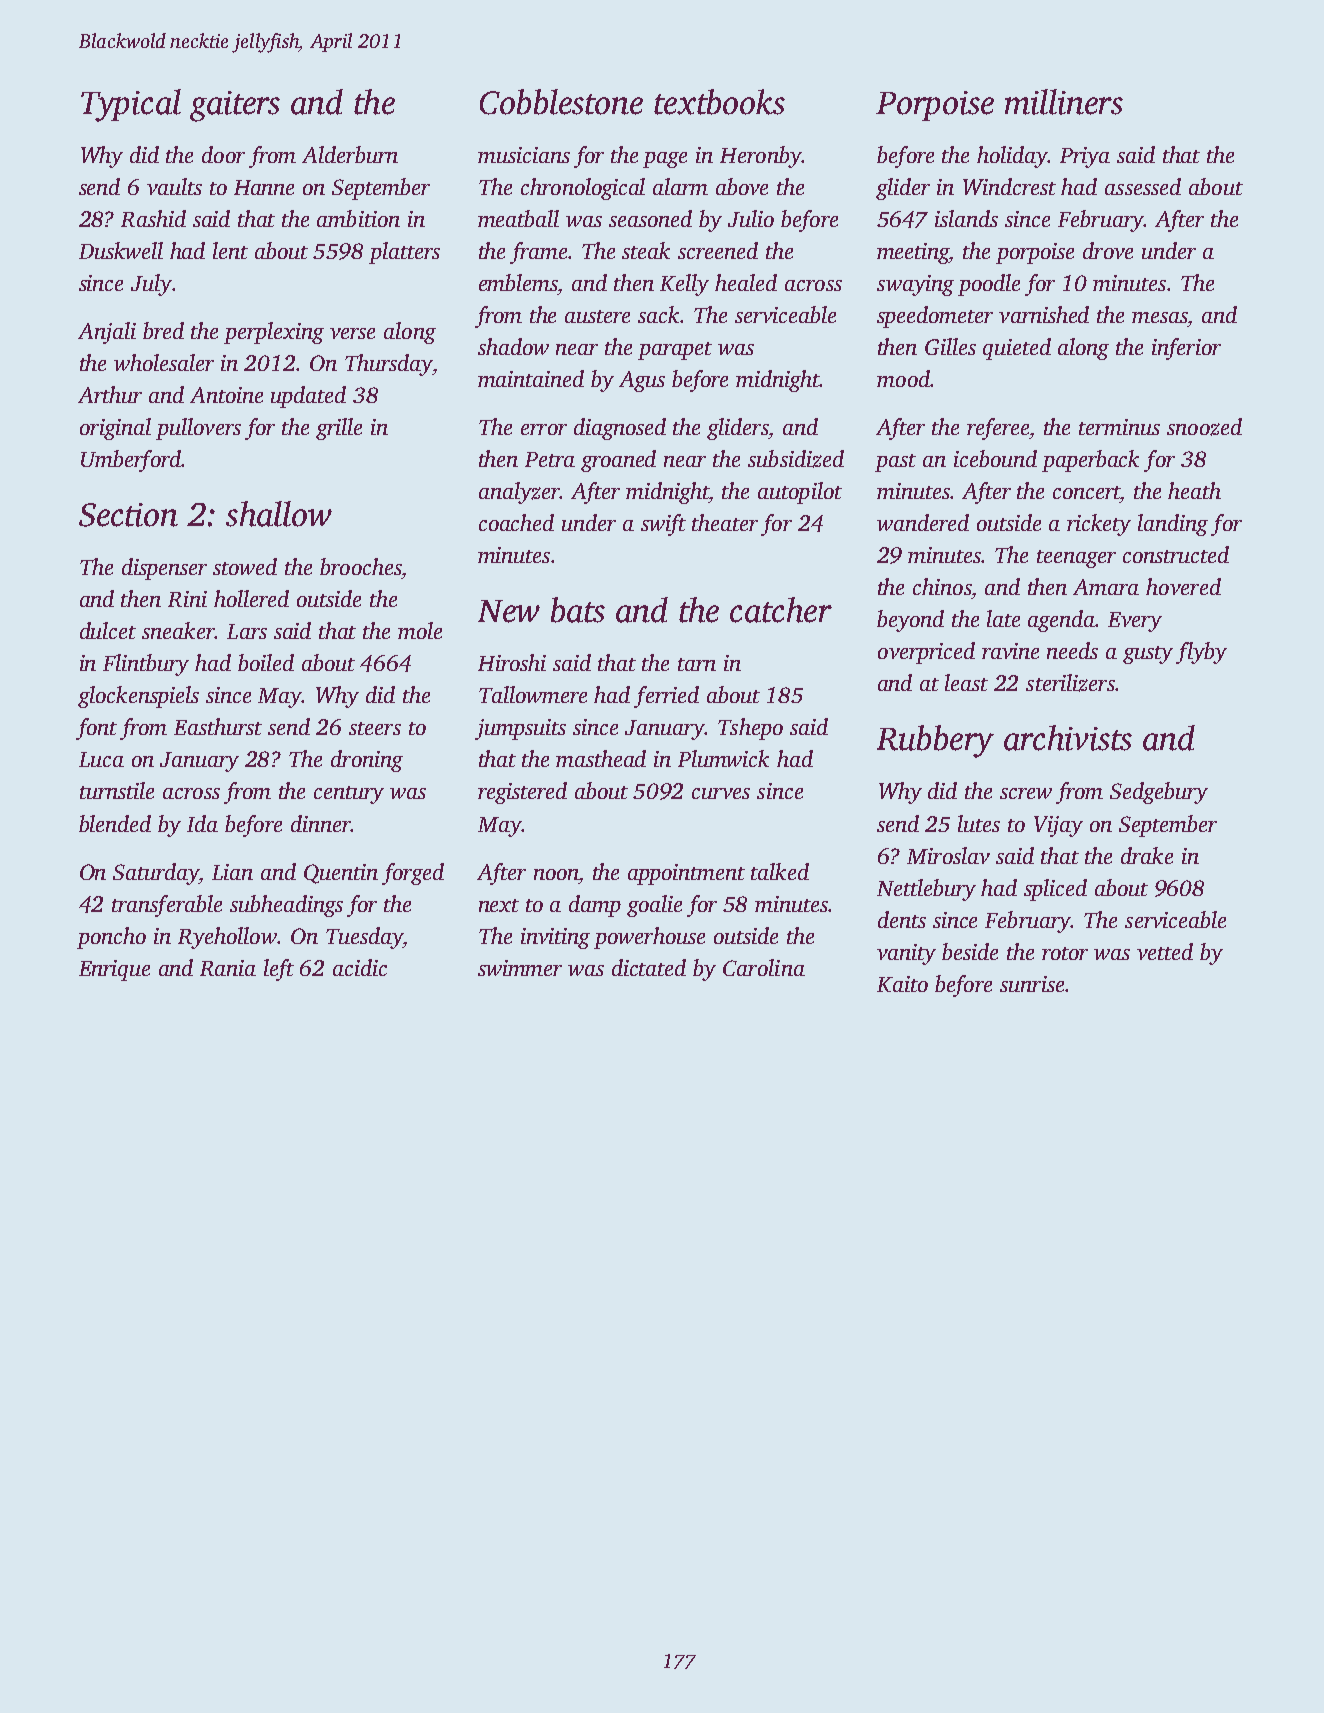 The height and width of the screenshot is (1713, 1324). What do you see at coordinates (131, 105) in the screenshot?
I see `Typical` at bounding box center [131, 105].
